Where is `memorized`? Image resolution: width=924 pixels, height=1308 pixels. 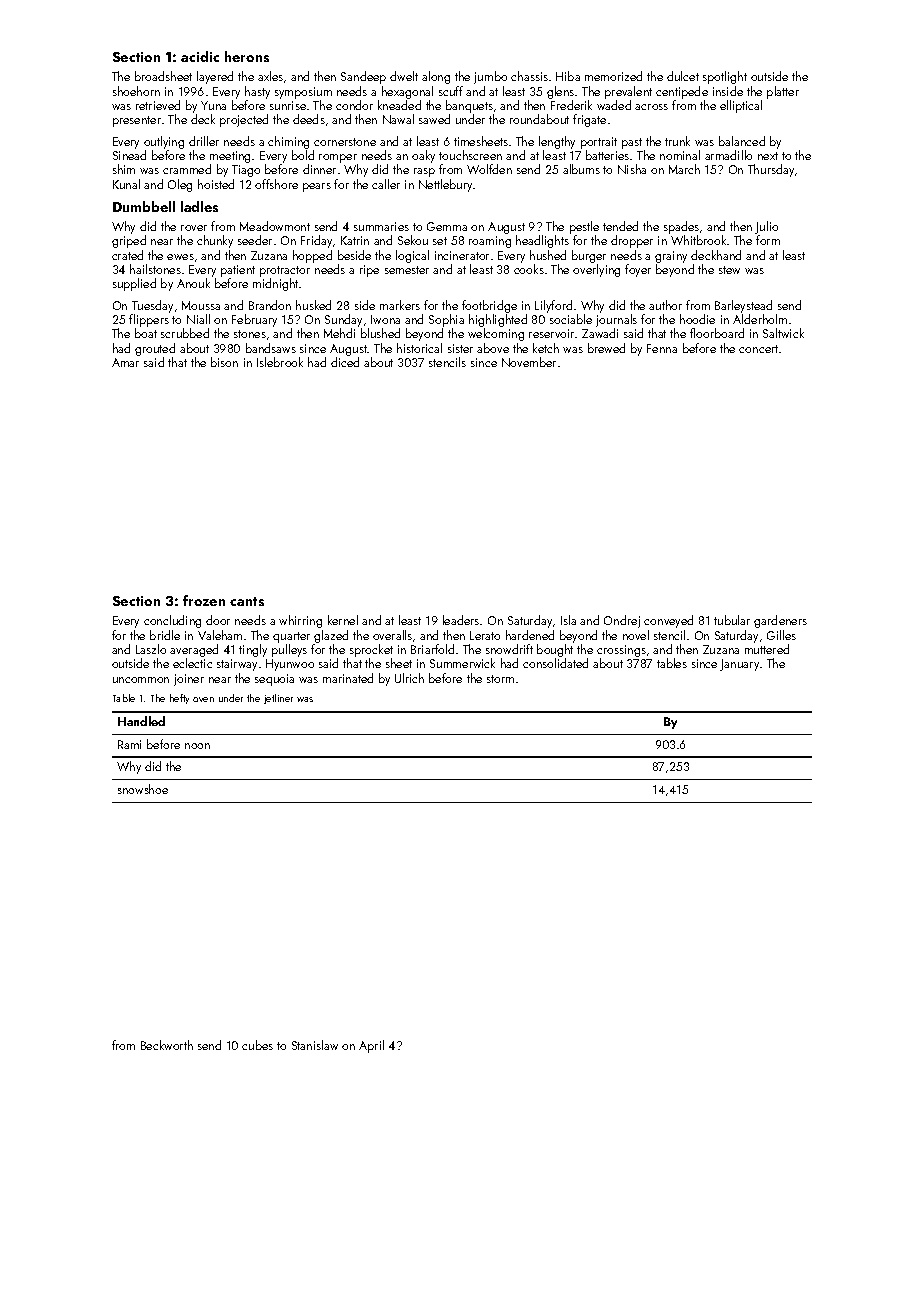
memorized is located at coordinates (613, 76).
